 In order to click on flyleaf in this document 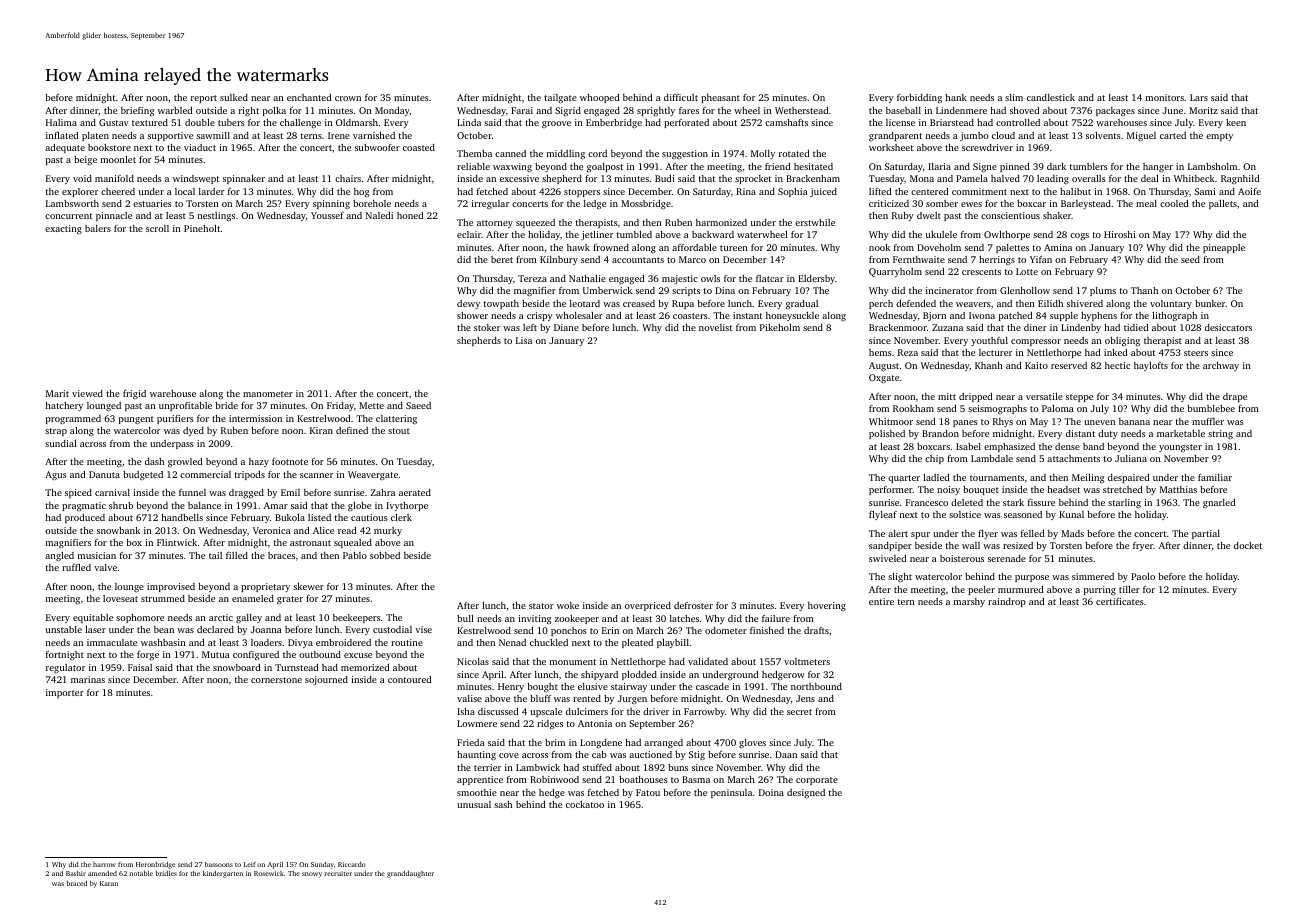, I will do `click(883, 515)`.
